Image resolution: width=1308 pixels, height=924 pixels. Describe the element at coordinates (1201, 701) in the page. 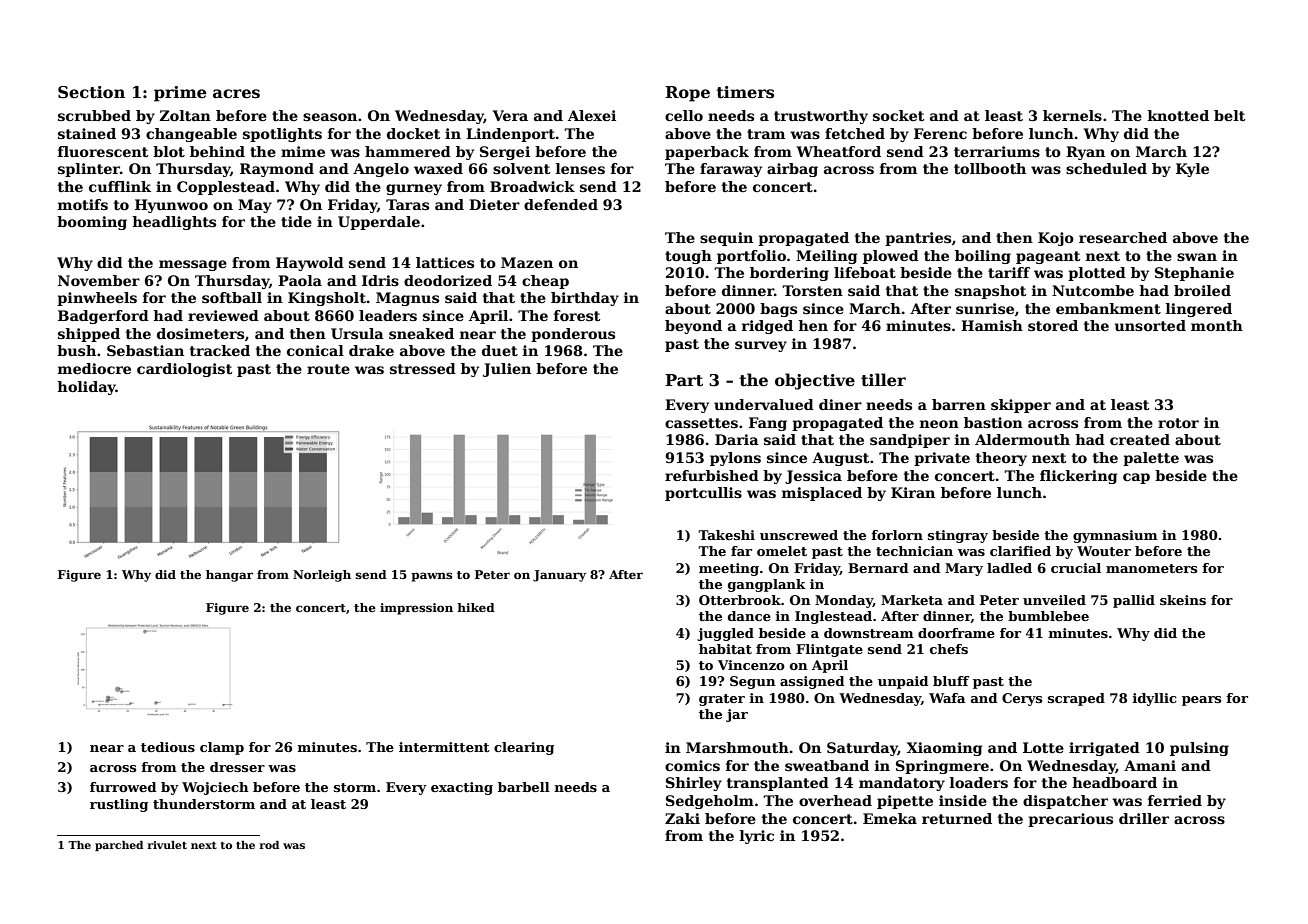

I see `pears` at that location.
